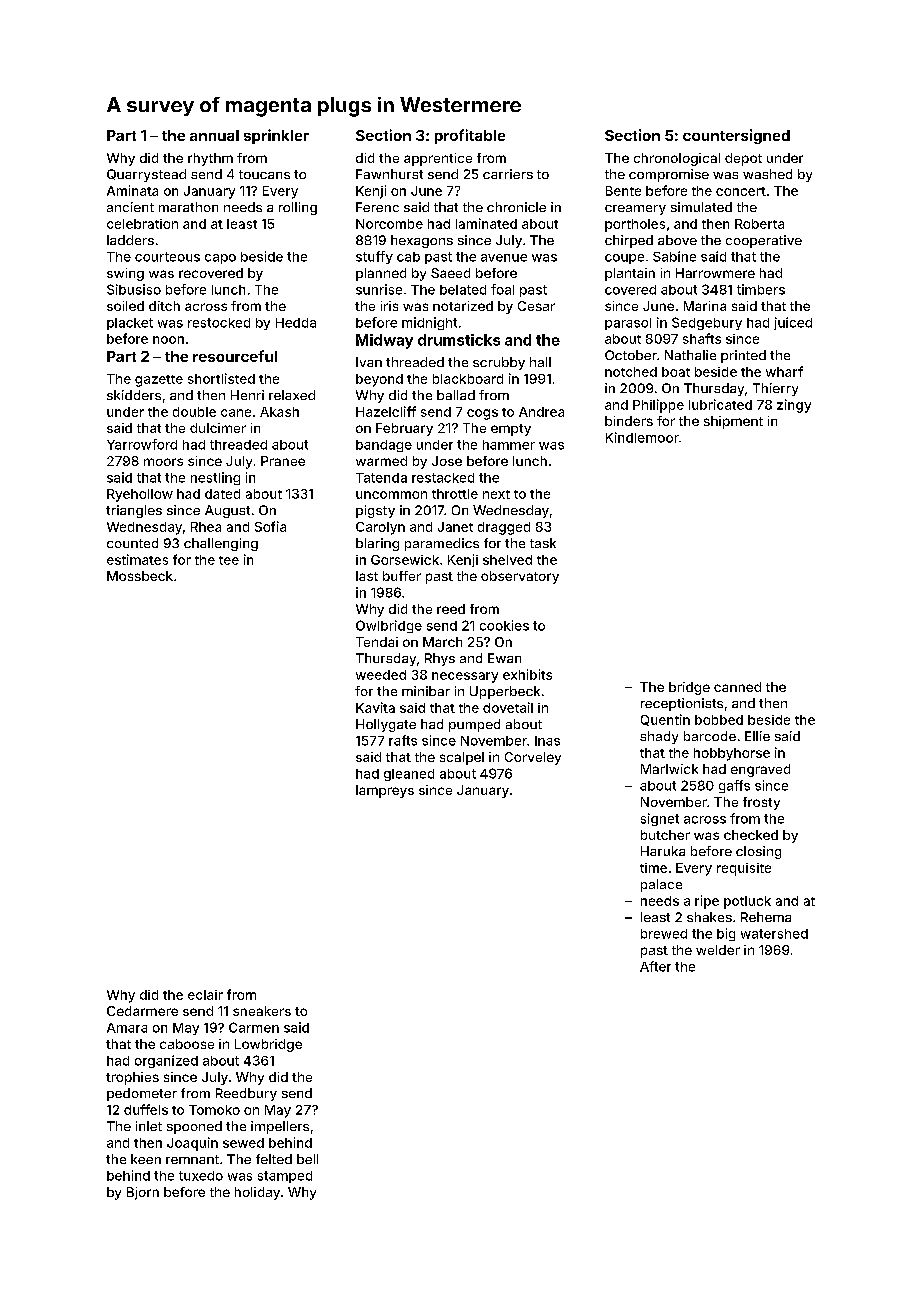 The width and height of the page is (924, 1308). Describe the element at coordinates (375, 707) in the page. I see `Kavita` at that location.
